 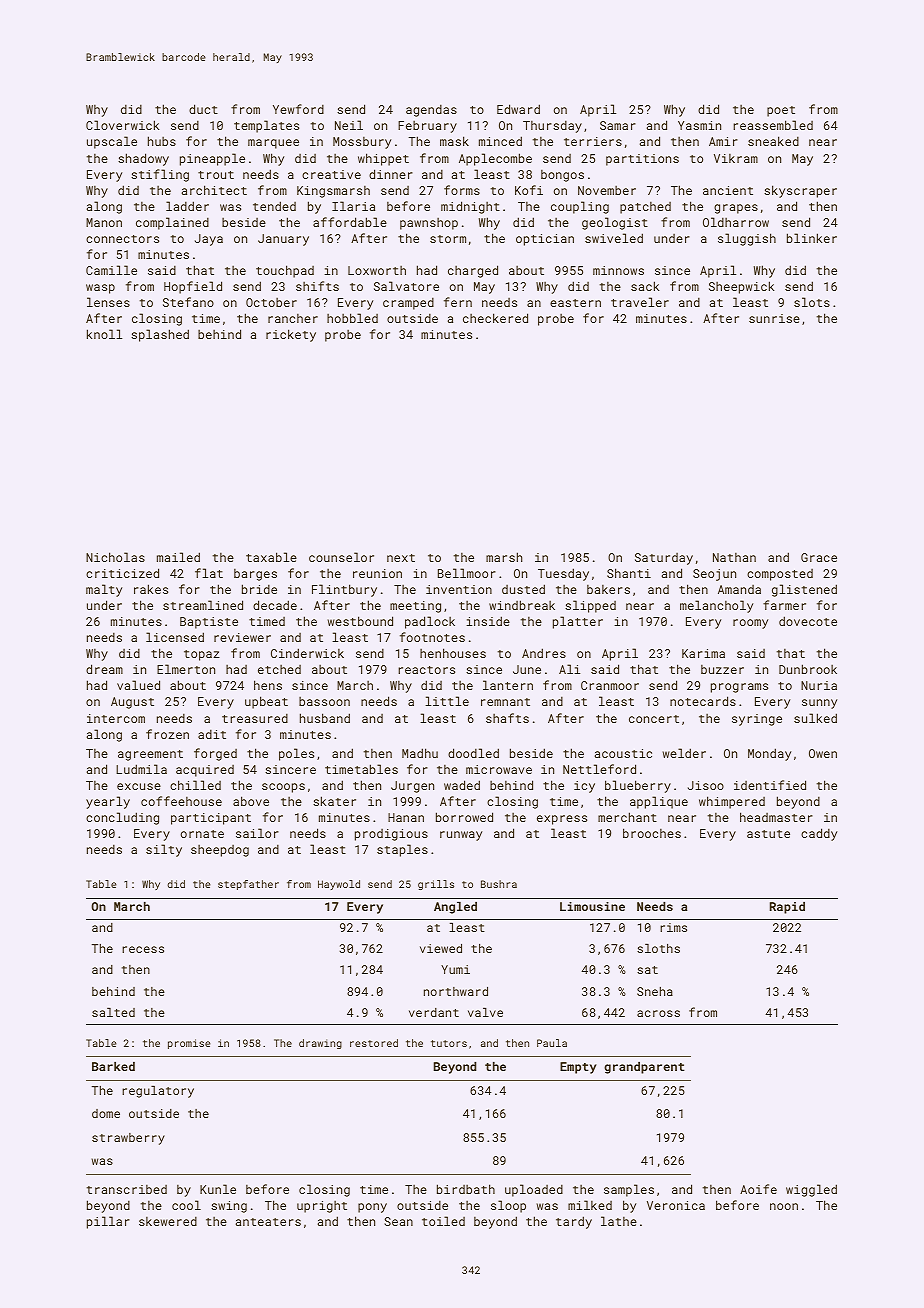 What do you see at coordinates (722, 669) in the screenshot?
I see `buzzer` at bounding box center [722, 669].
